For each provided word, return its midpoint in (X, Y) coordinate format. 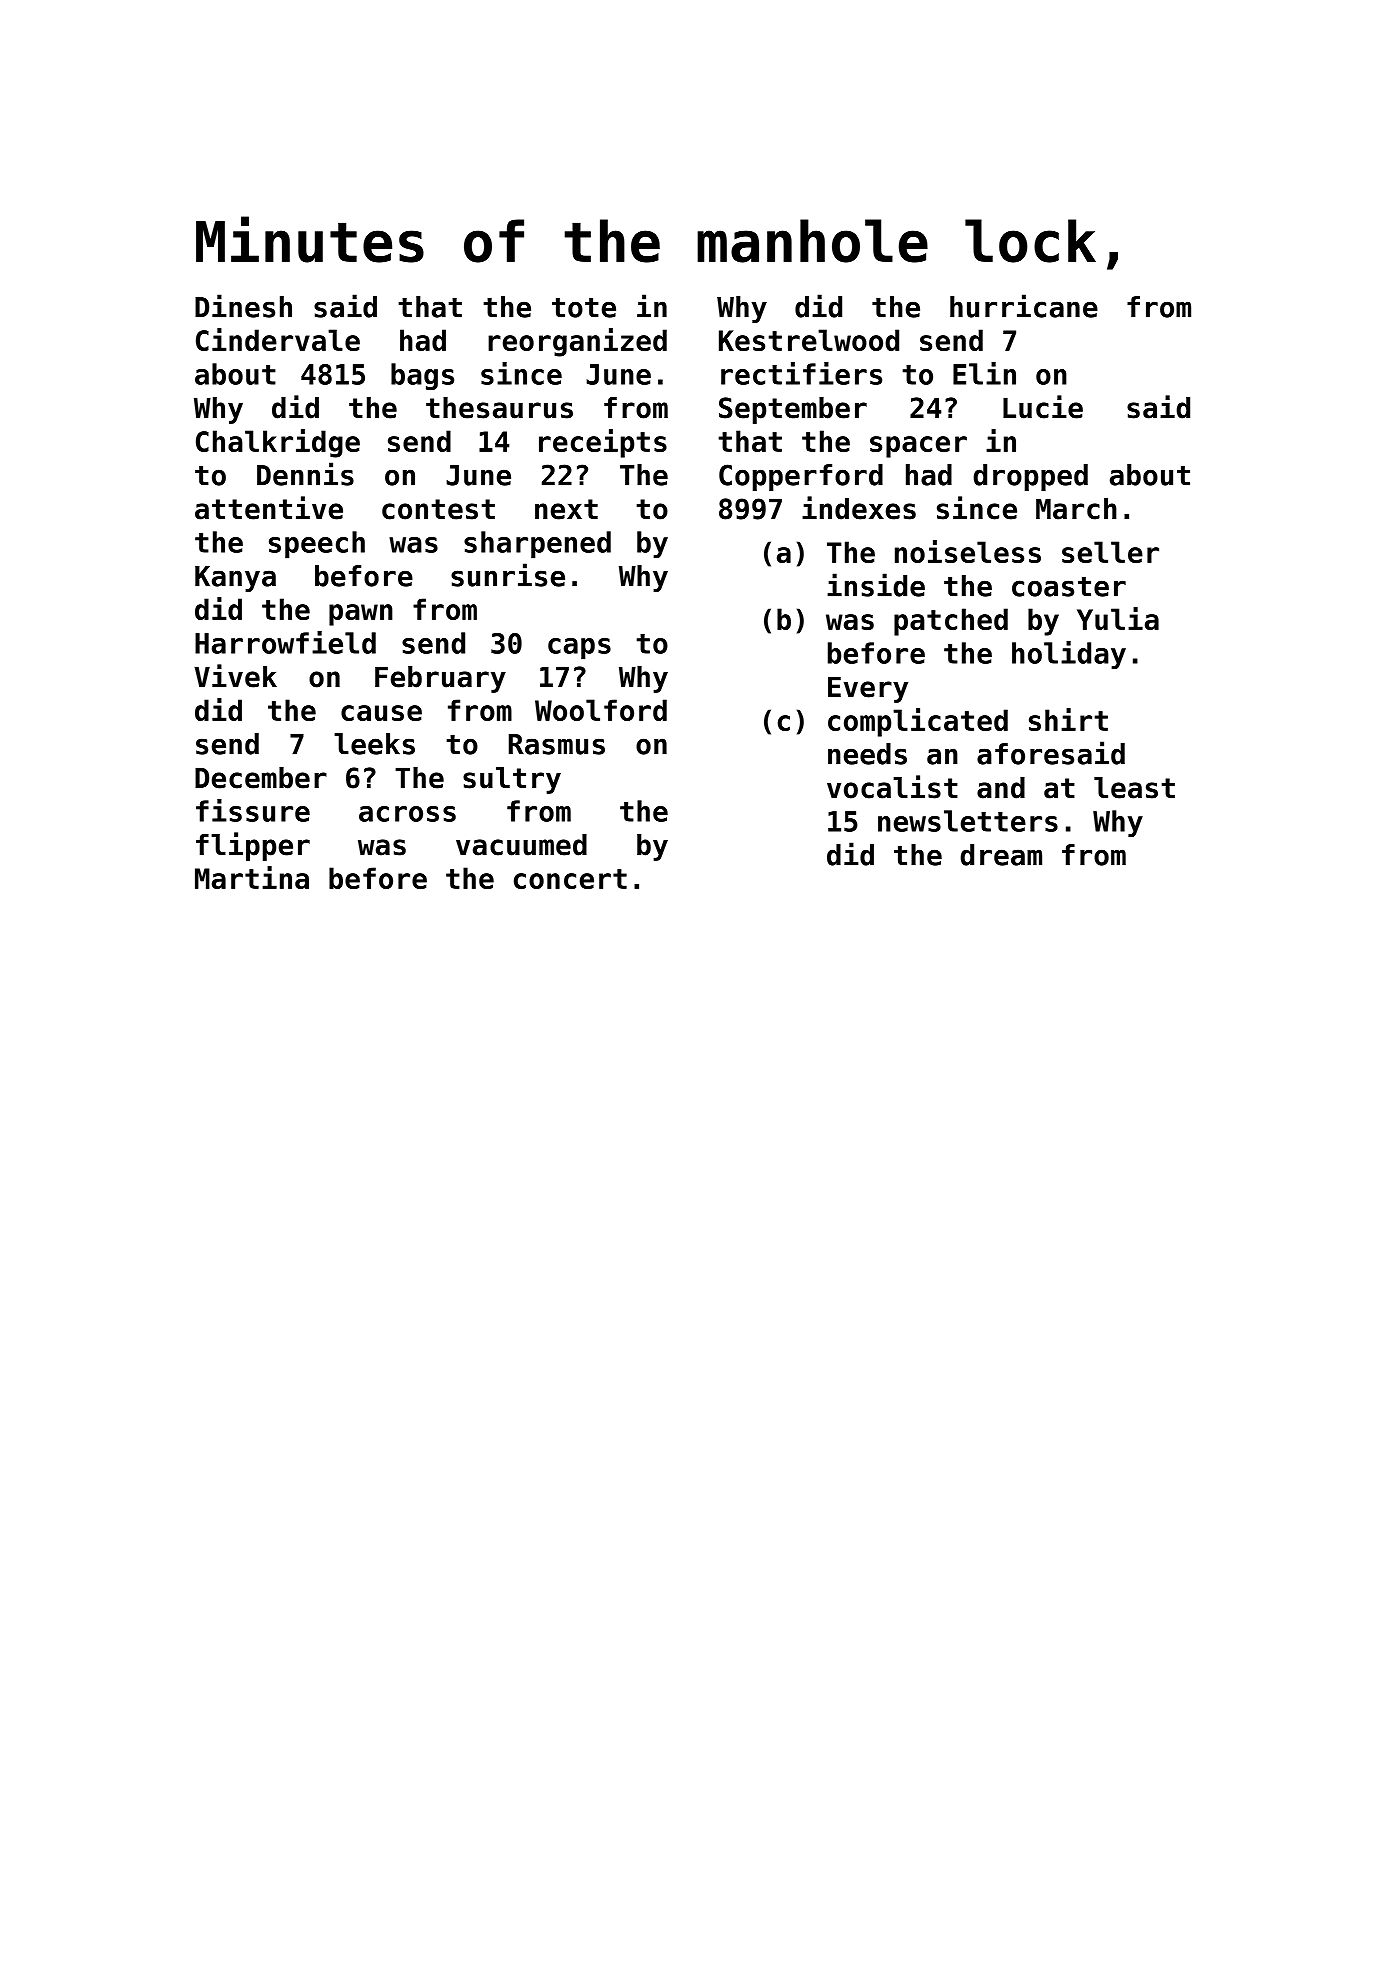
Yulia (1118, 618)
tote (584, 307)
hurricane (1024, 306)
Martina (252, 877)
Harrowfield (285, 642)
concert (570, 879)
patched (951, 622)
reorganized (577, 342)
